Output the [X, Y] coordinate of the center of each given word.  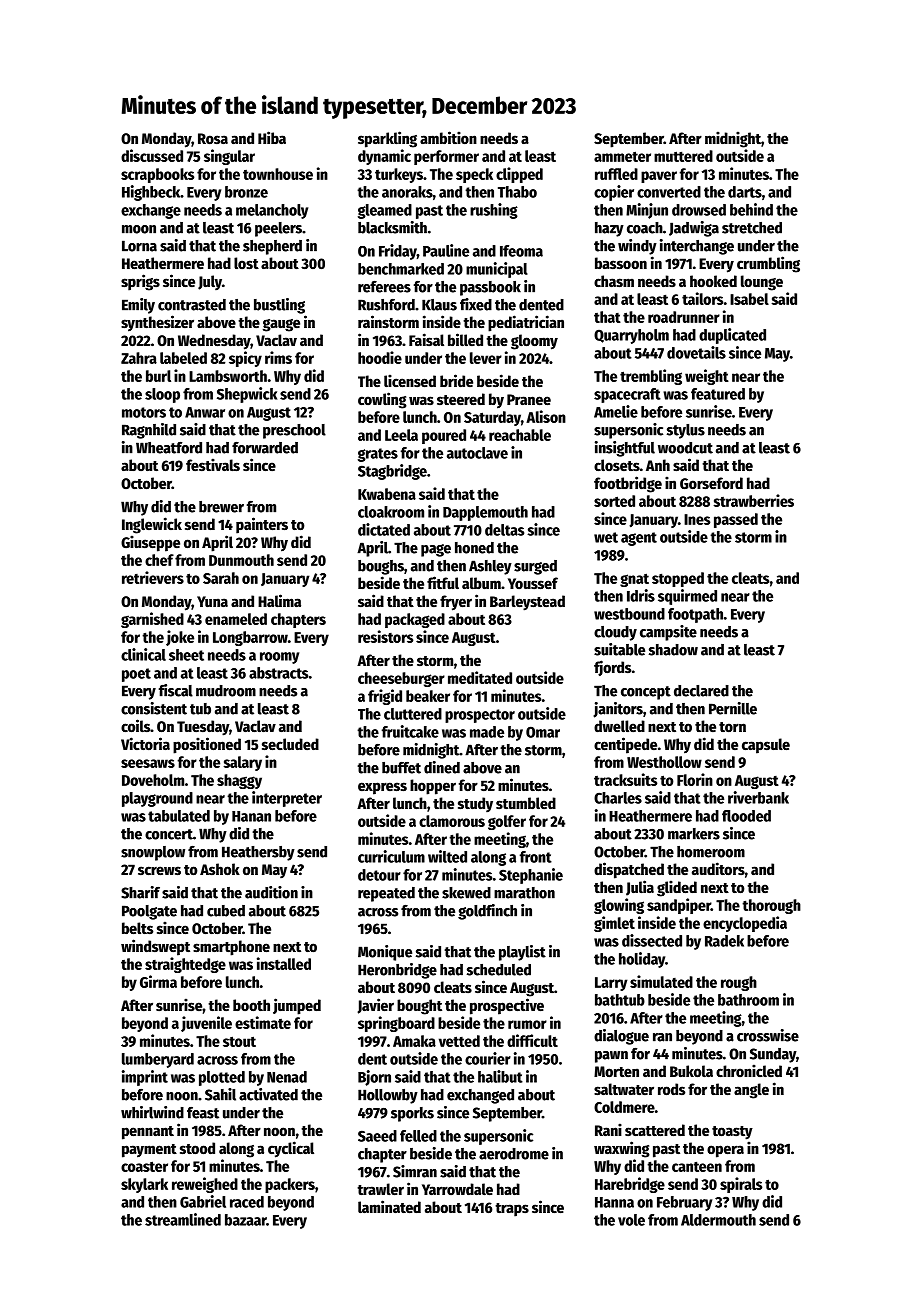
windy [637, 247]
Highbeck [151, 193]
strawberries [753, 500]
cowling [382, 400]
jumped [297, 1006]
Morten [616, 1071]
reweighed [205, 1185]
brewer [221, 507]
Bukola [691, 1071]
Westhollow [664, 762]
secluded [290, 744]
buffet [401, 768]
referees [384, 287]
